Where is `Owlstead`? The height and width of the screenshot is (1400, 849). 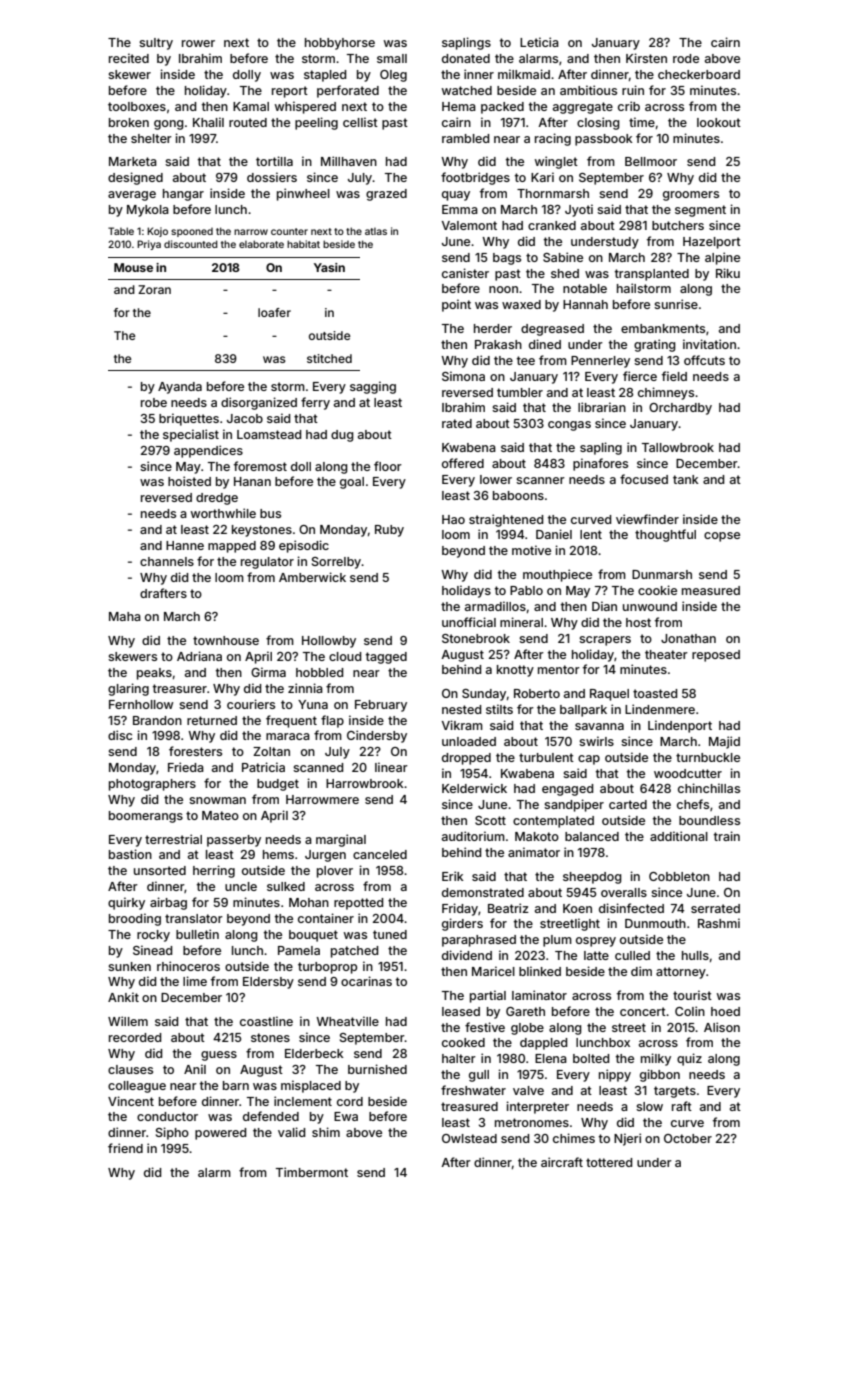 Owlstead is located at coordinates (469, 1138).
